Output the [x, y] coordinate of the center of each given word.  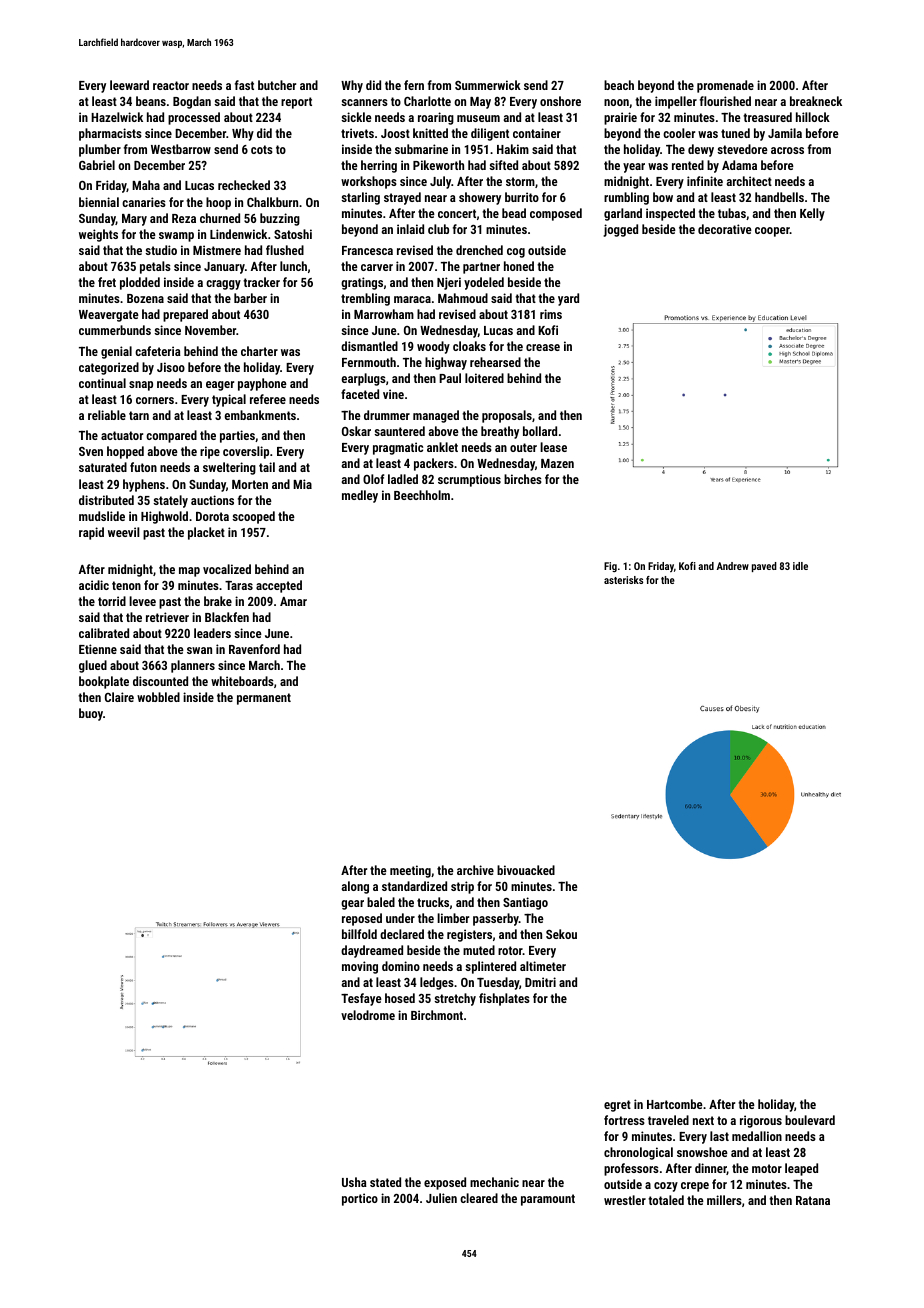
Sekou [561, 934]
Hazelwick [117, 117]
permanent [264, 699]
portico [360, 1199]
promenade [725, 86]
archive [475, 870]
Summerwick [488, 85]
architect [749, 181]
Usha [354, 1182]
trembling [365, 299]
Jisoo [171, 367]
